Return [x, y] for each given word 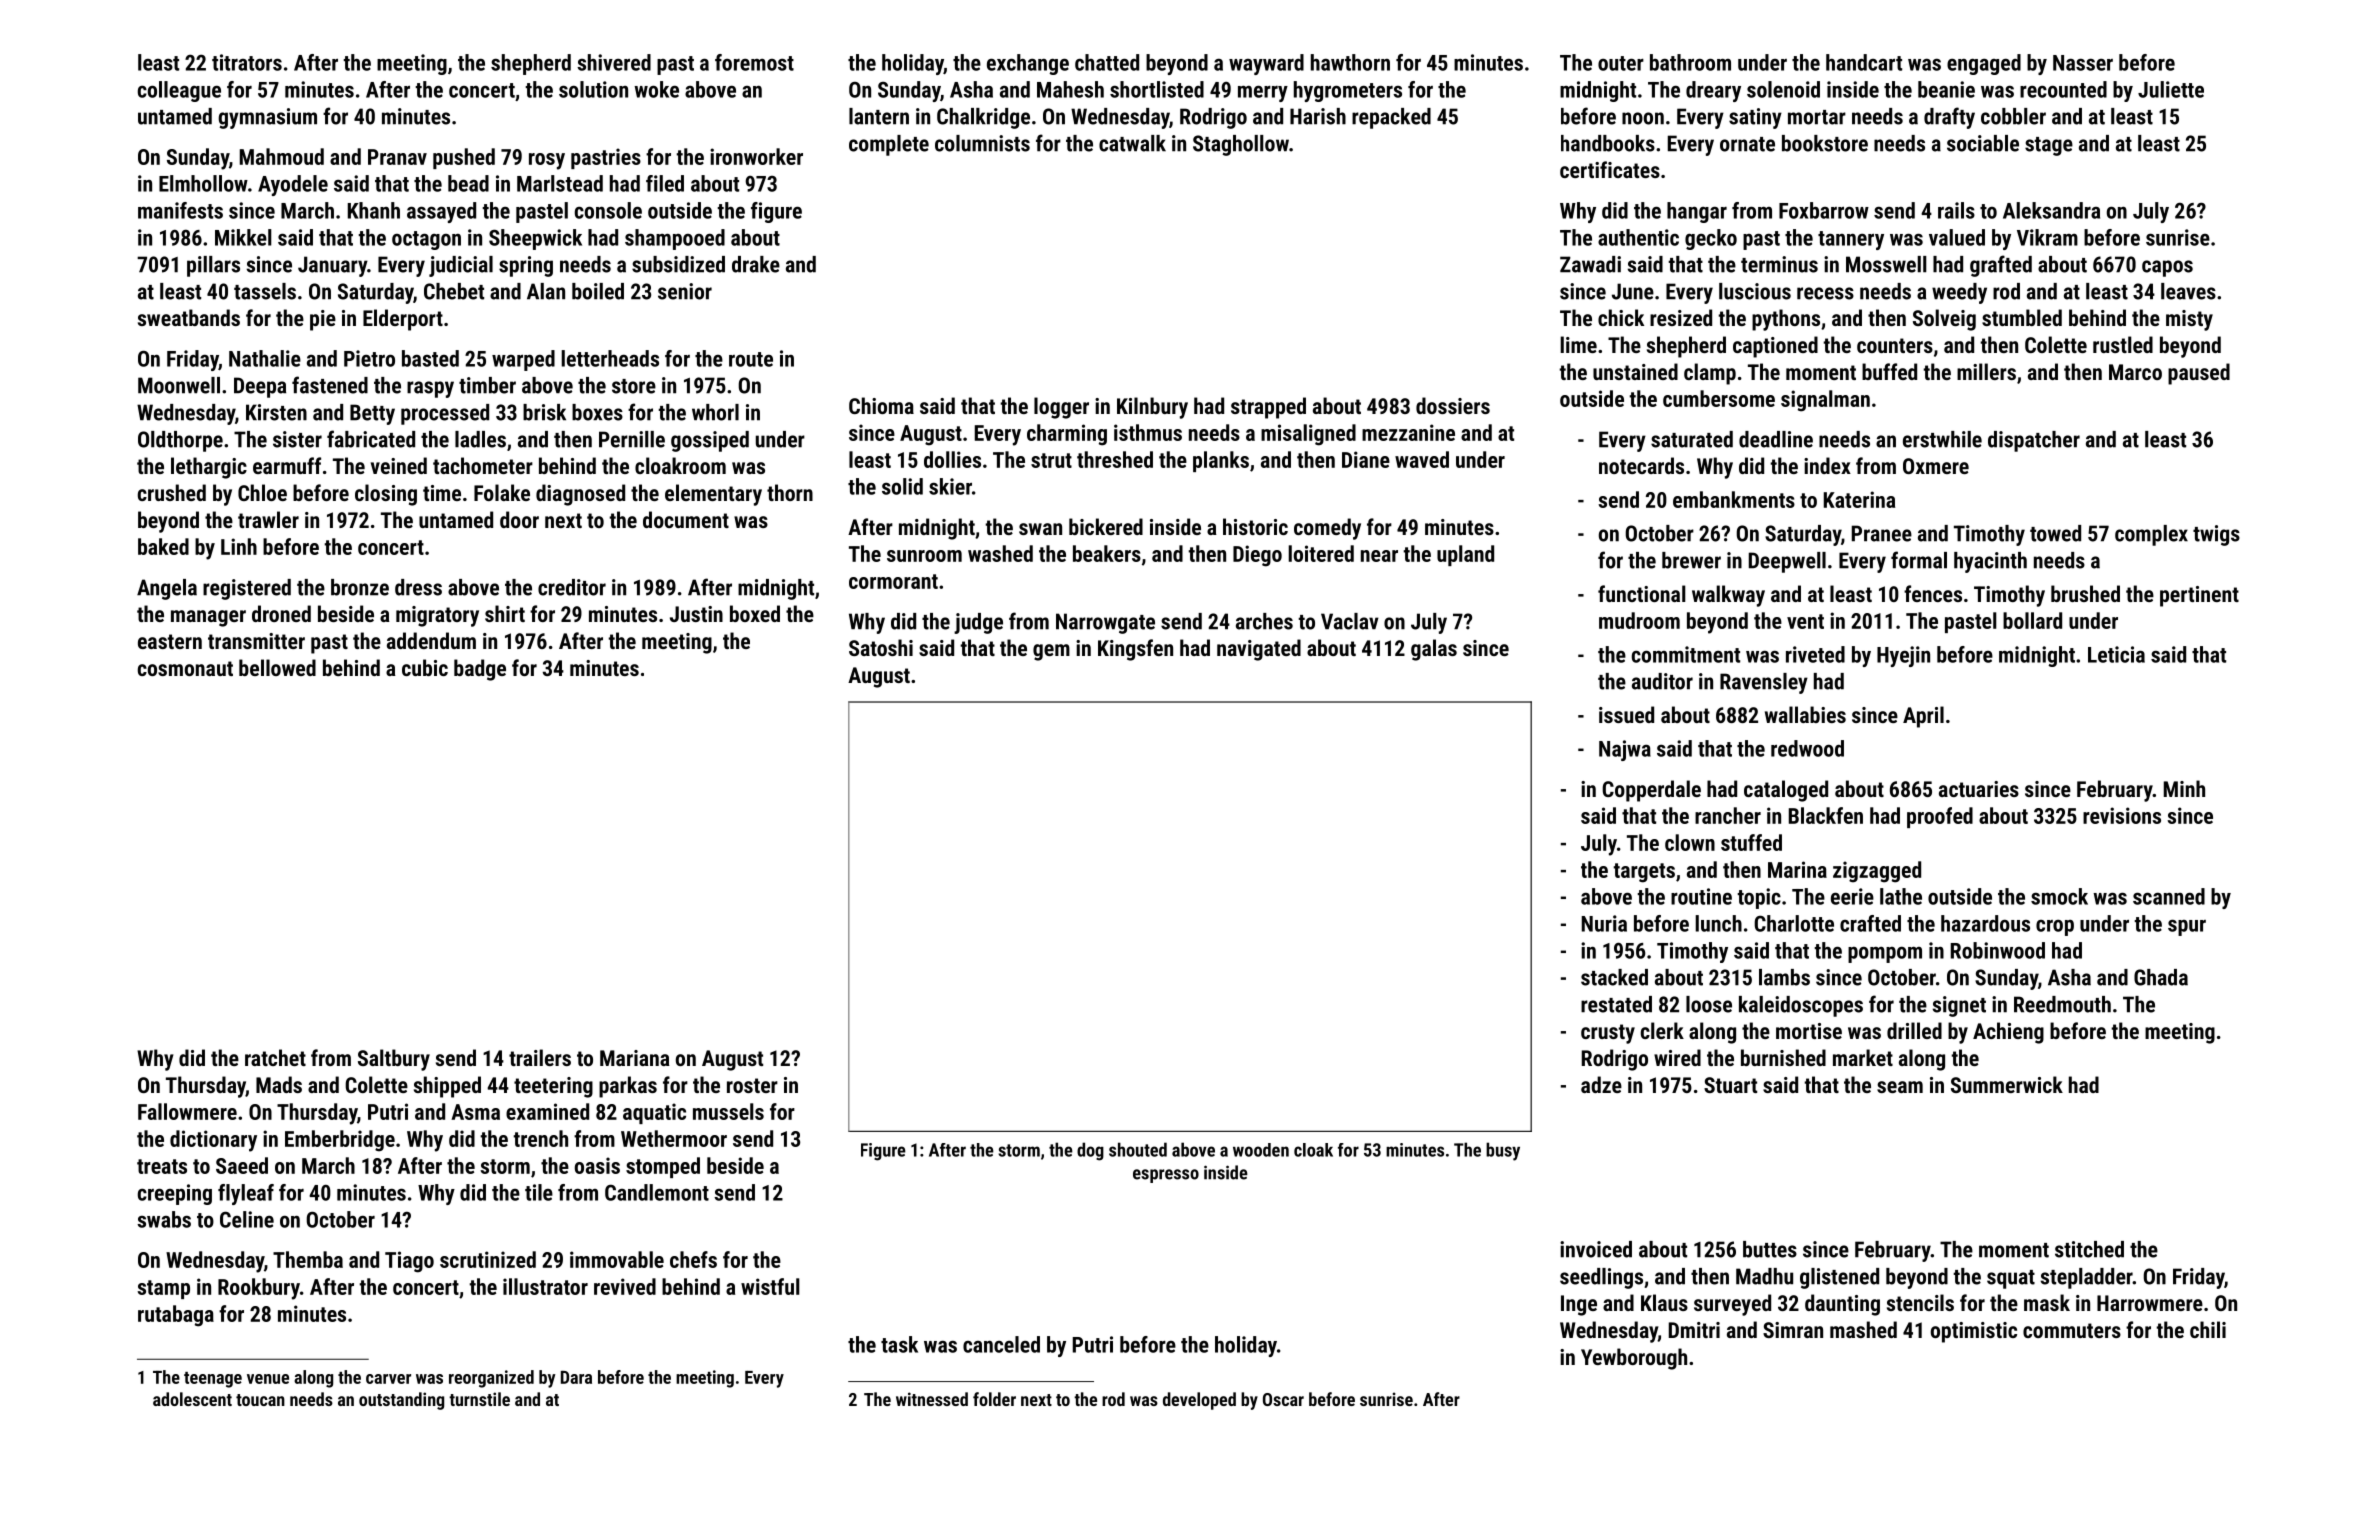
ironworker [756, 156]
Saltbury [394, 1060]
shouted [1138, 1149]
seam [1900, 1087]
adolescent [192, 1399]
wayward [1266, 64]
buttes [1770, 1249]
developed [1199, 1401]
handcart [1864, 62]
